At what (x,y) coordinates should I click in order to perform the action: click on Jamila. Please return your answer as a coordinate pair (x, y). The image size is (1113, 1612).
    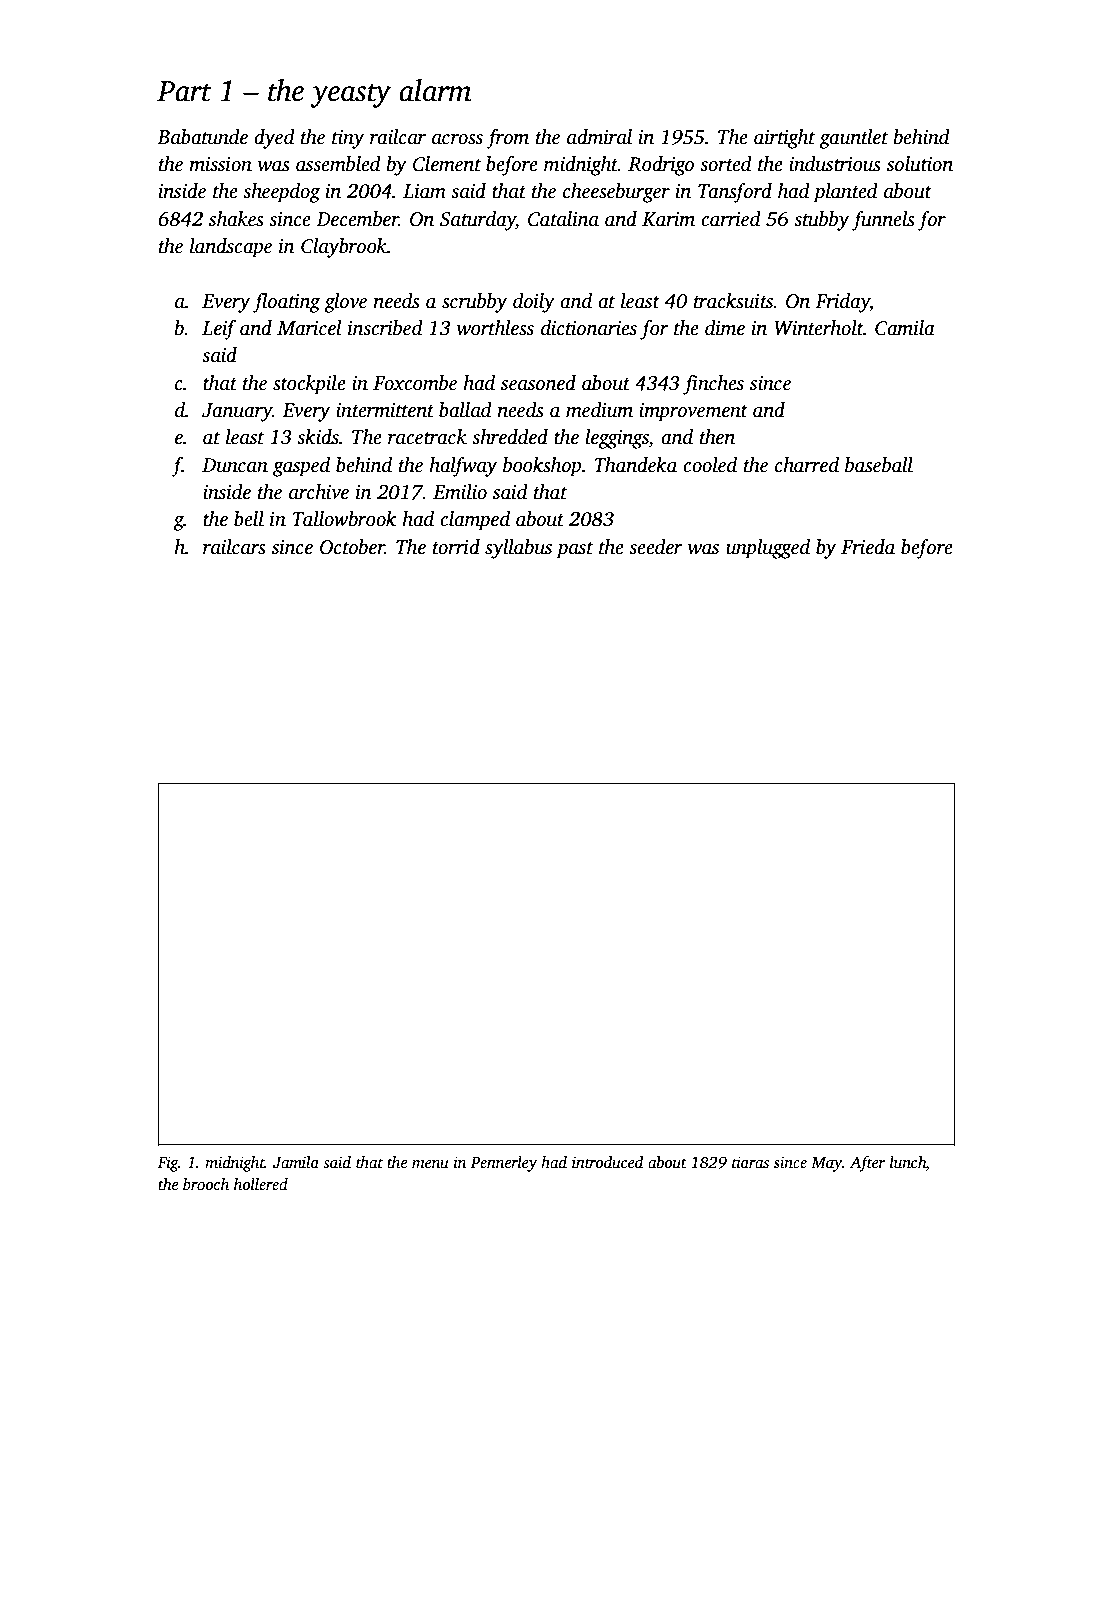
    Looking at the image, I should click on (296, 1162).
